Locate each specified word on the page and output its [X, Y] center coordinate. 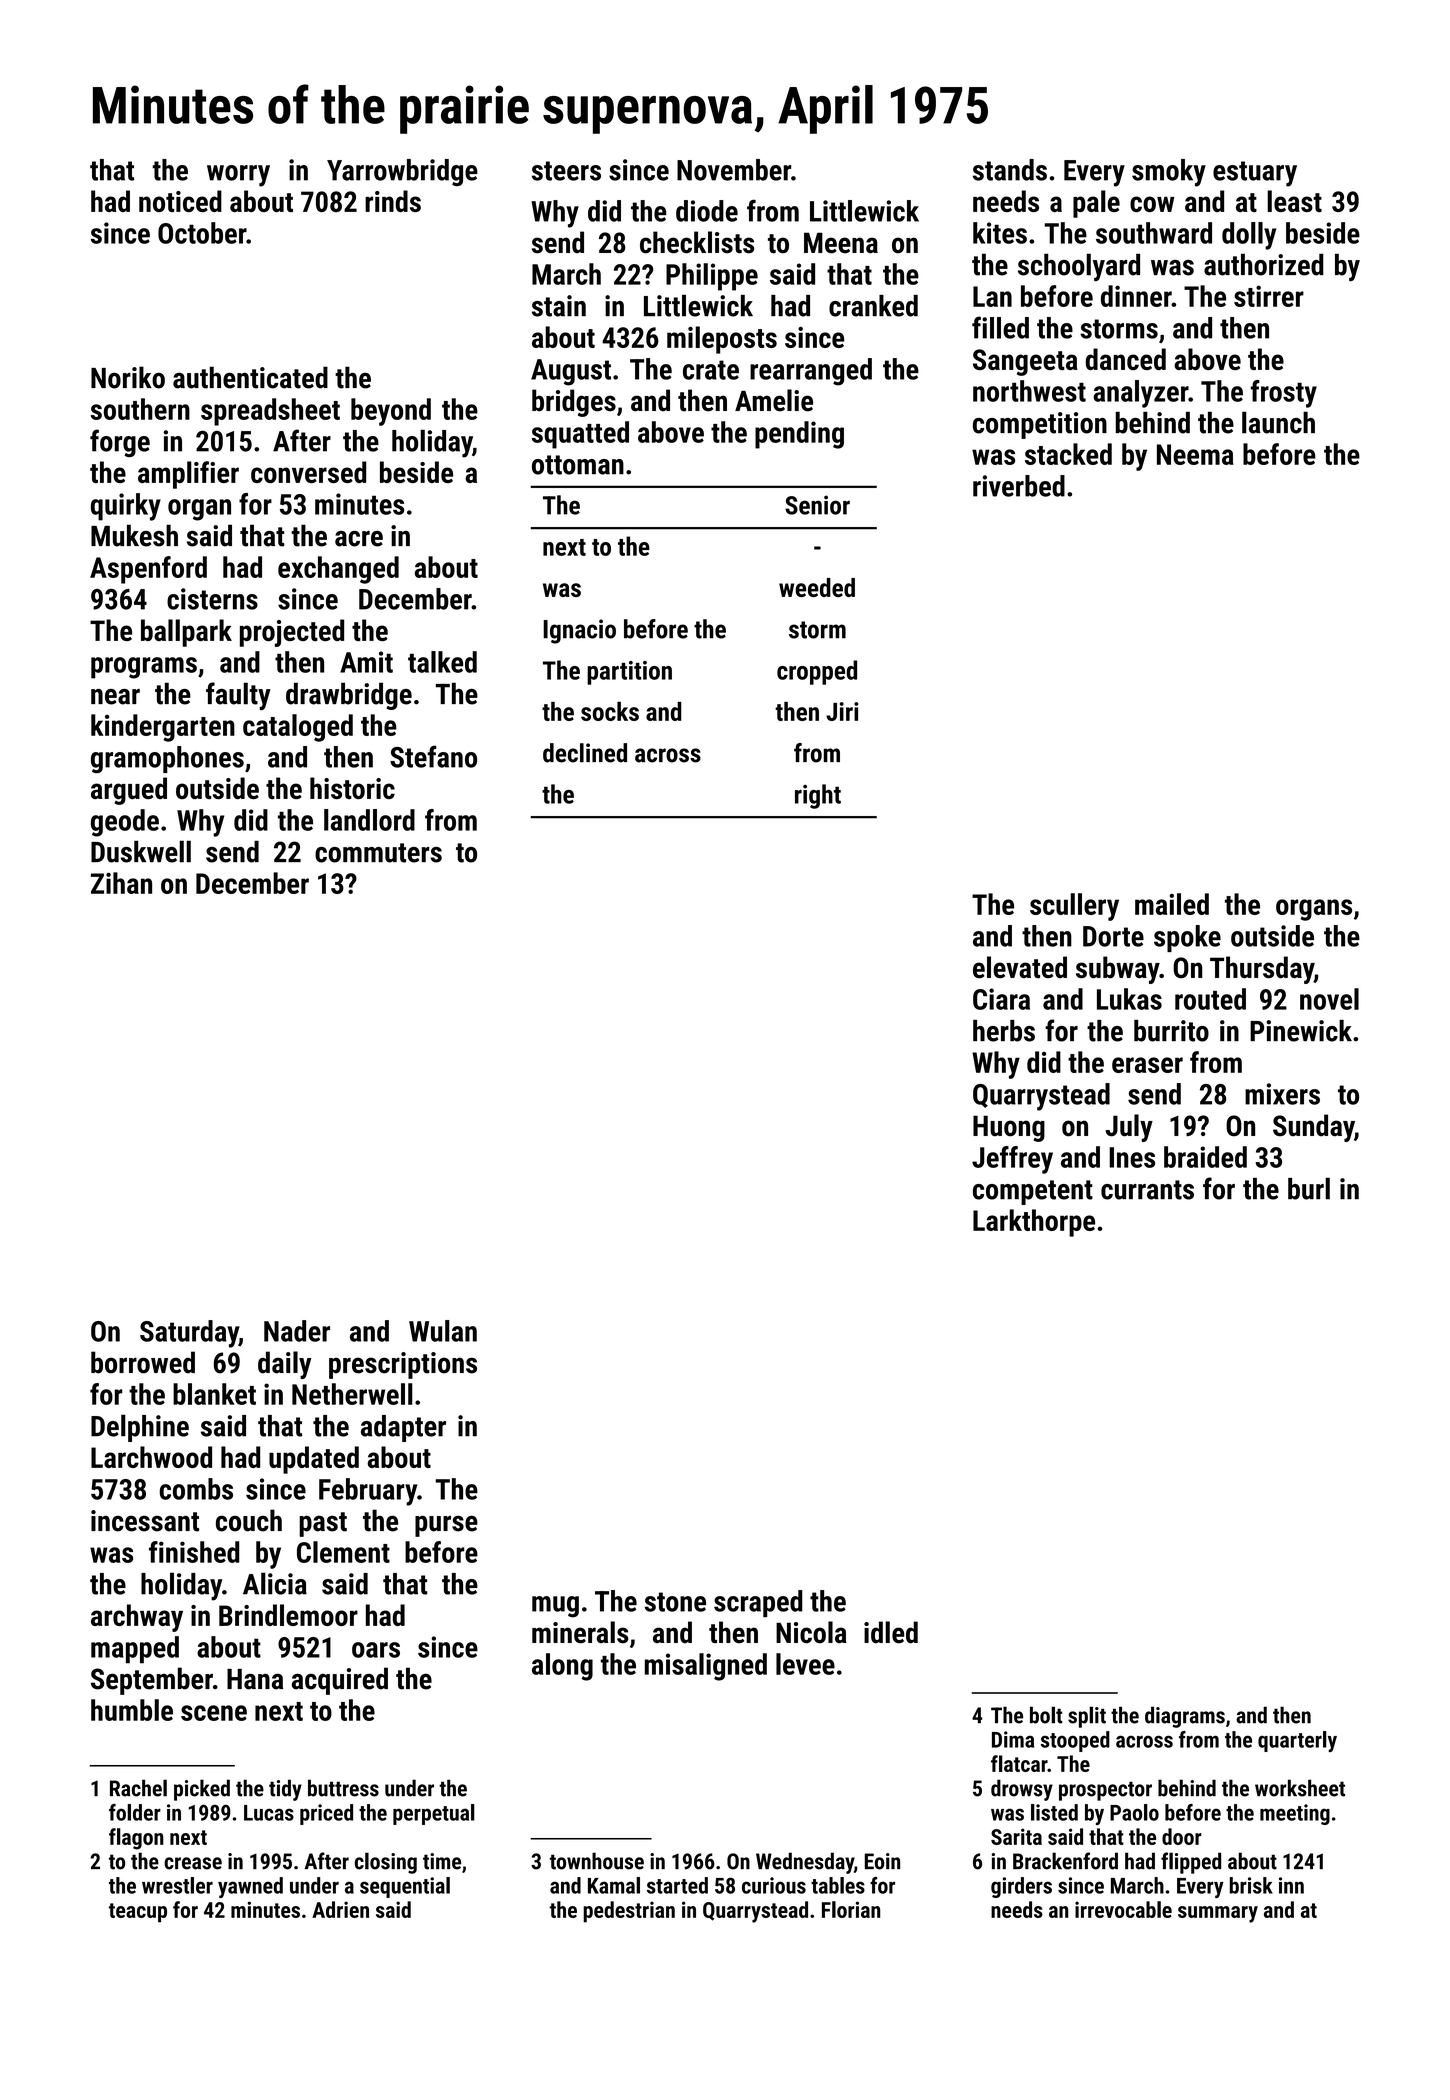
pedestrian [629, 1912]
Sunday [1313, 1128]
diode [707, 211]
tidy [285, 1790]
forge [120, 443]
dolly [1249, 236]
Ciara [1001, 999]
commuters [378, 853]
